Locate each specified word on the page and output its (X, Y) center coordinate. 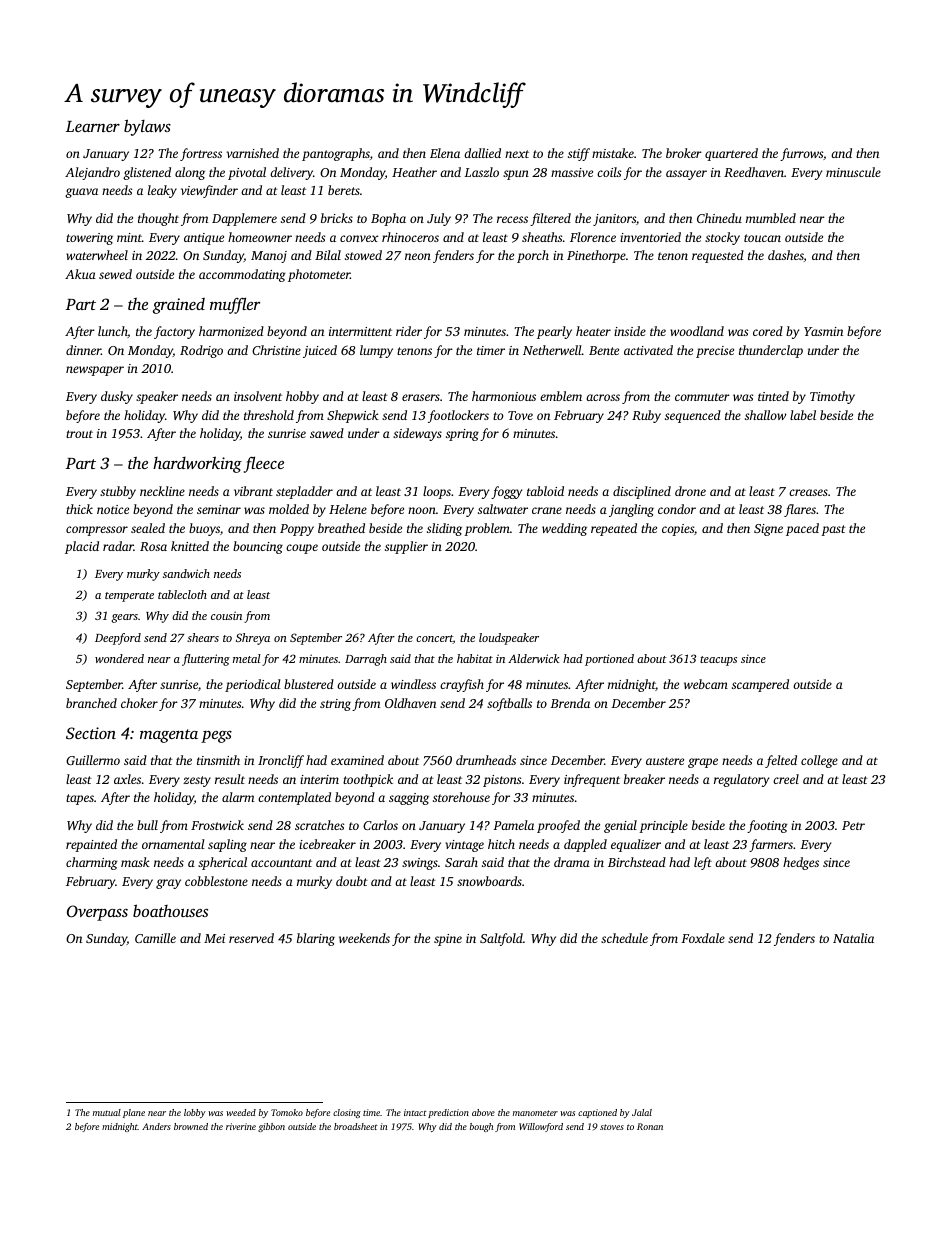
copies (678, 530)
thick (79, 509)
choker (139, 703)
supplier (406, 547)
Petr (853, 825)
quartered (731, 154)
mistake (613, 153)
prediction (448, 1113)
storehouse (461, 797)
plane (134, 1113)
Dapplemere (244, 219)
